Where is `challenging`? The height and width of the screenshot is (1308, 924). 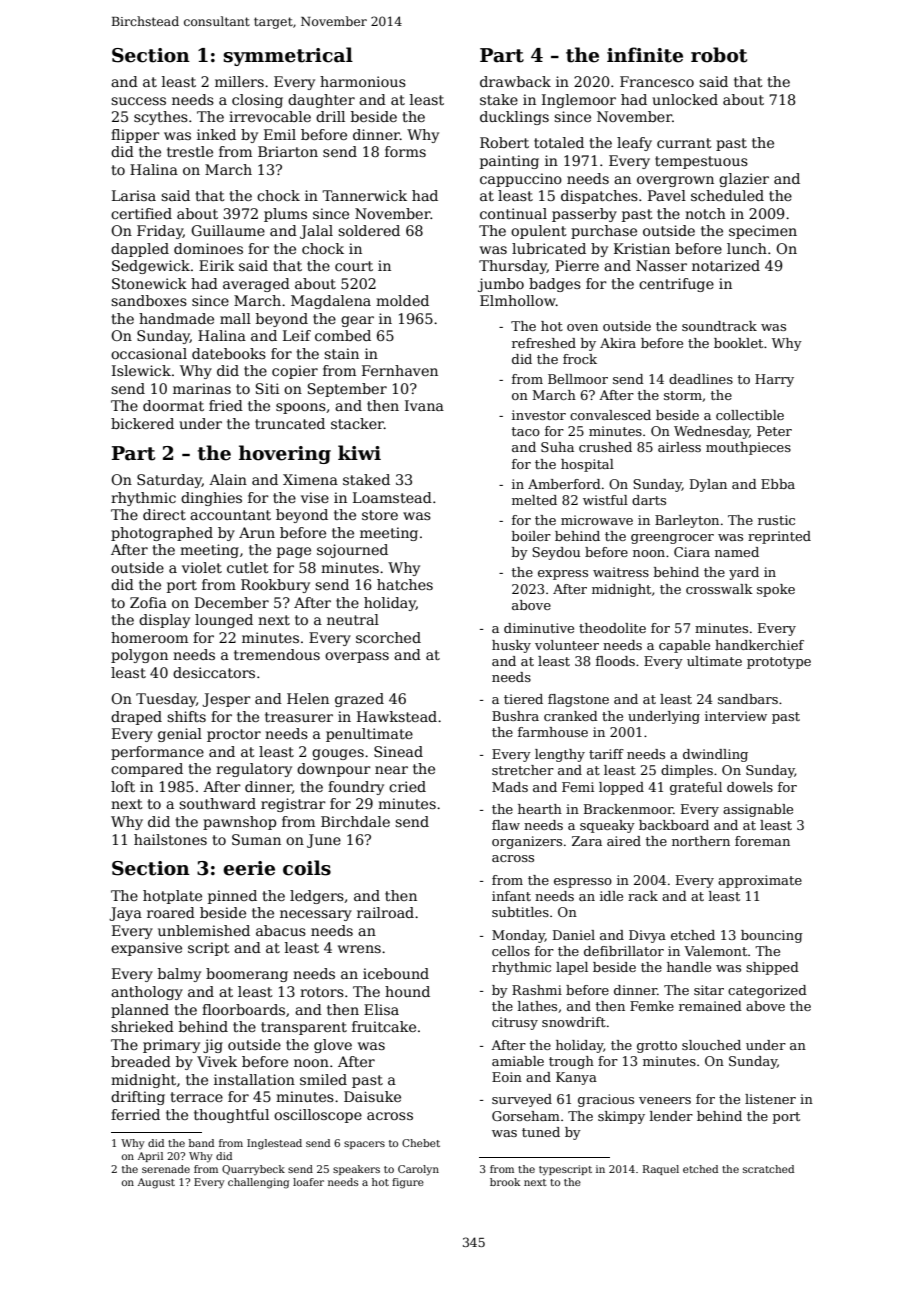 challenging is located at coordinates (258, 1183).
